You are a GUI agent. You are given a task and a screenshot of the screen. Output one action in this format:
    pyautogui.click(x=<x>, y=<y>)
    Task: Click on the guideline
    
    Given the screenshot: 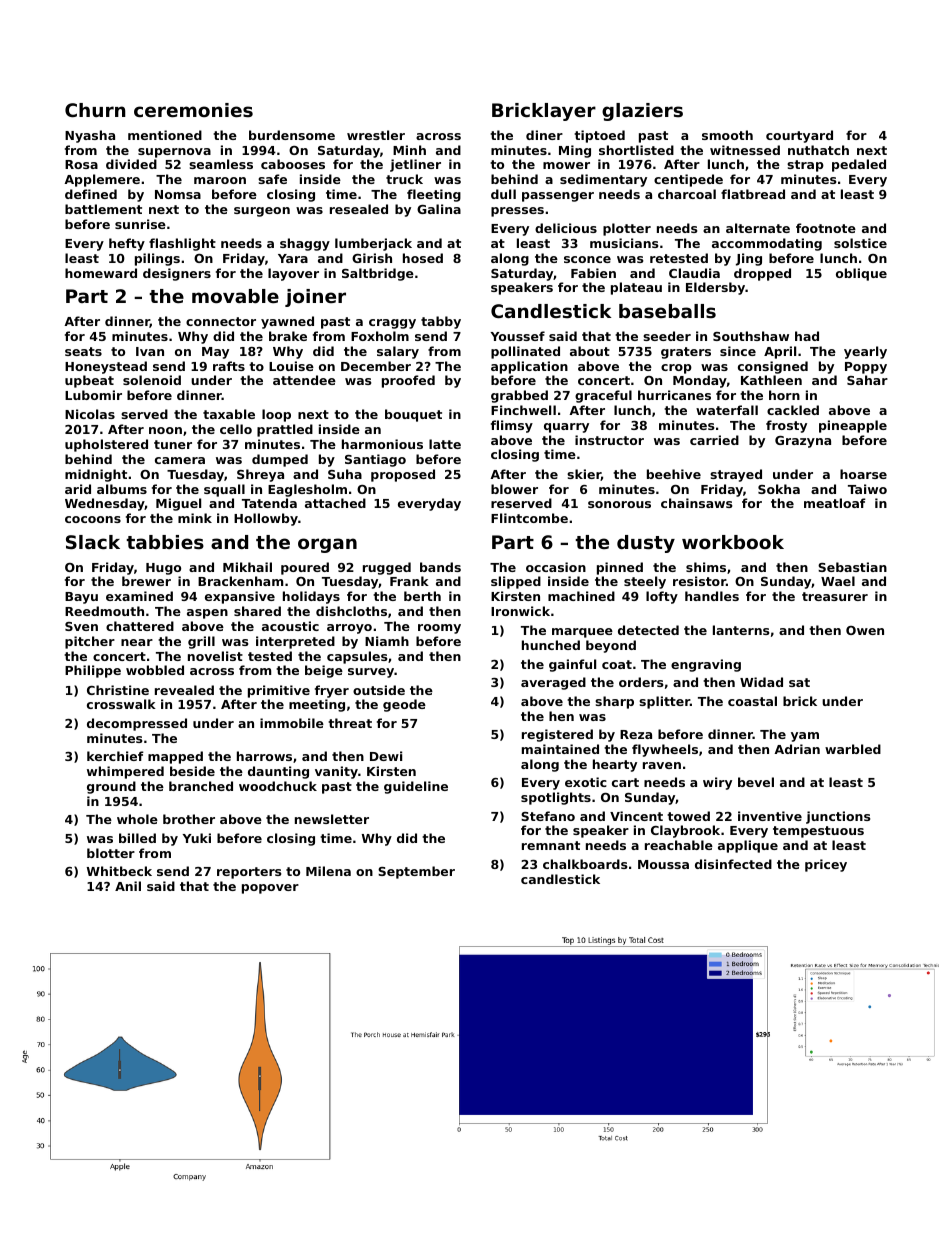 What is the action you would take?
    pyautogui.click(x=416, y=787)
